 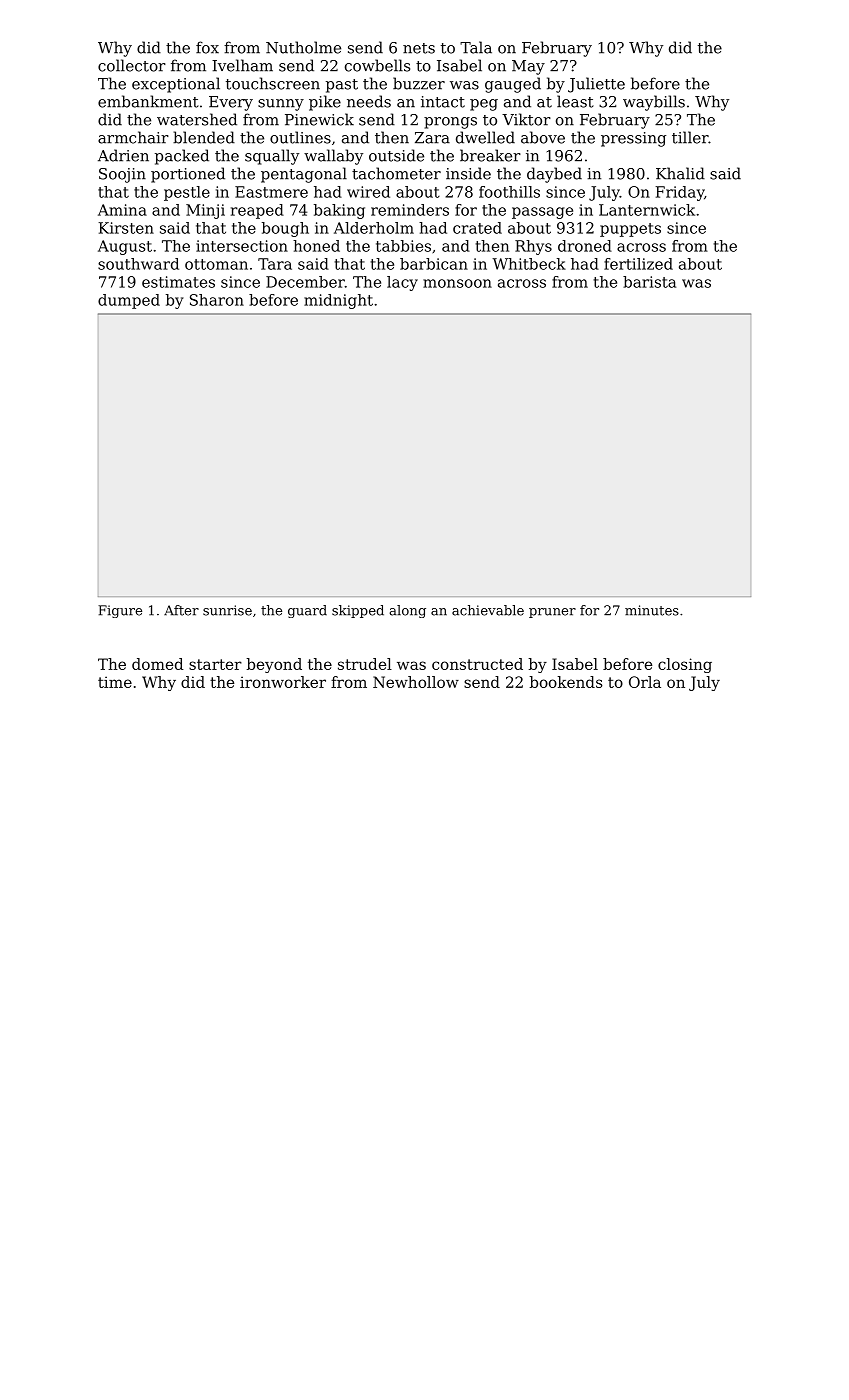 I want to click on needs, so click(x=369, y=101).
